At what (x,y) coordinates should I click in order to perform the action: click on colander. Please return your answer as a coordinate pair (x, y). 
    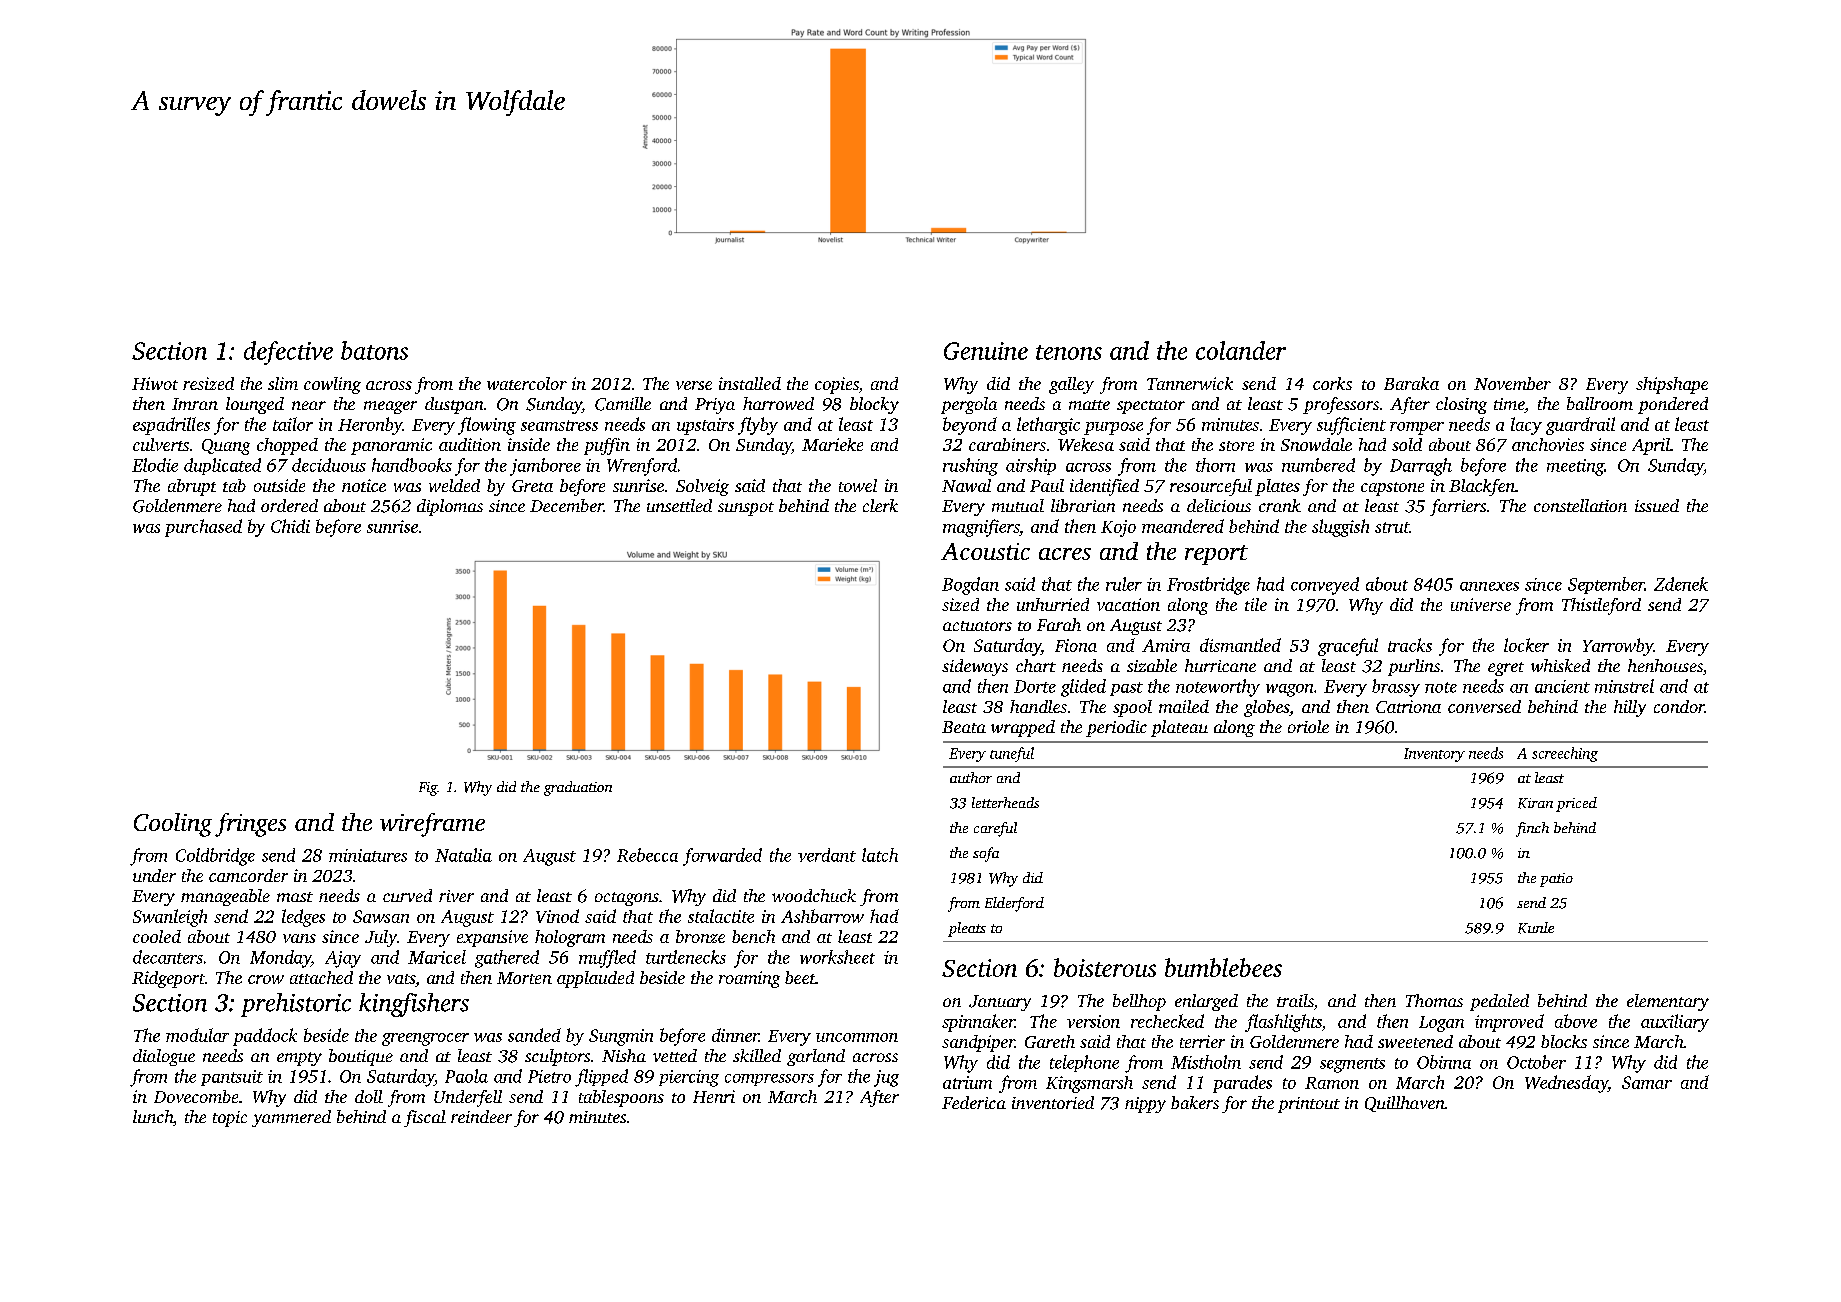
    Looking at the image, I should click on (1241, 350).
